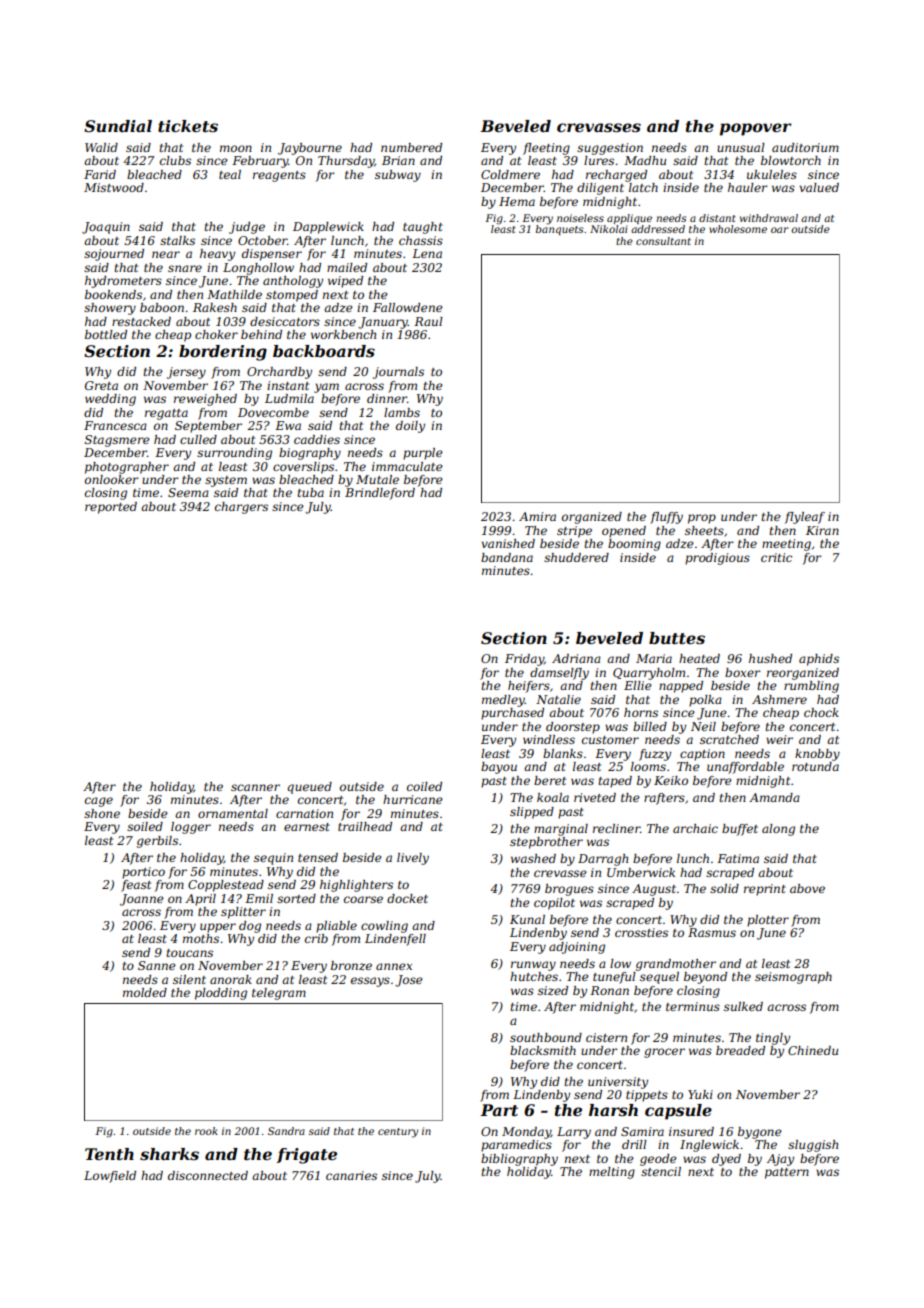 The image size is (924, 1308). What do you see at coordinates (702, 519) in the screenshot?
I see `prop` at bounding box center [702, 519].
